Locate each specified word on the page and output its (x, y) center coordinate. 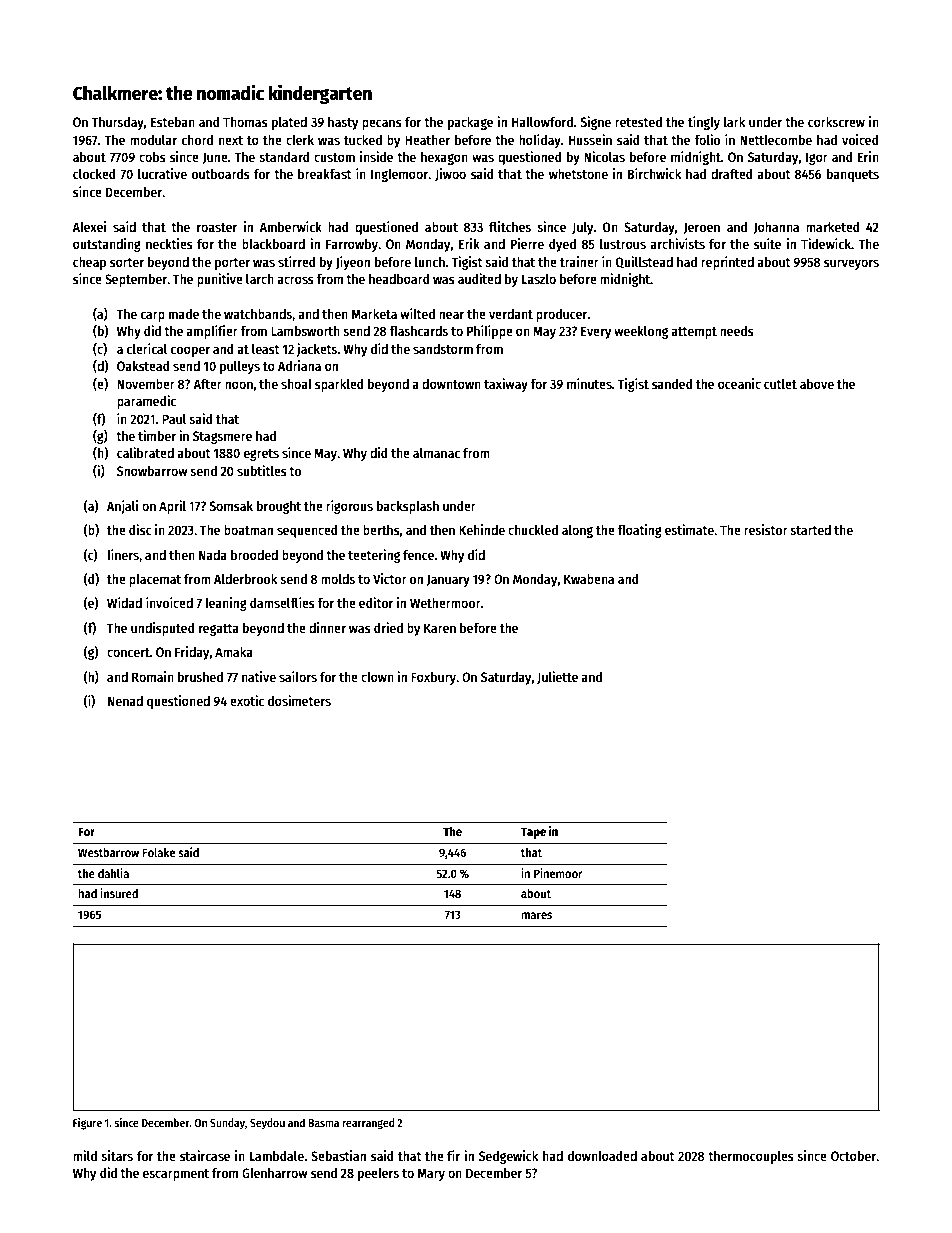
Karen (440, 628)
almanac (436, 453)
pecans (382, 124)
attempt (694, 333)
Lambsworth (305, 331)
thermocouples (751, 1157)
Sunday (227, 1124)
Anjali (122, 507)
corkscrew (836, 121)
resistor (766, 529)
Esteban (173, 122)
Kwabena (589, 578)
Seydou (267, 1124)
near (451, 315)
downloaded (602, 1155)
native (259, 676)
